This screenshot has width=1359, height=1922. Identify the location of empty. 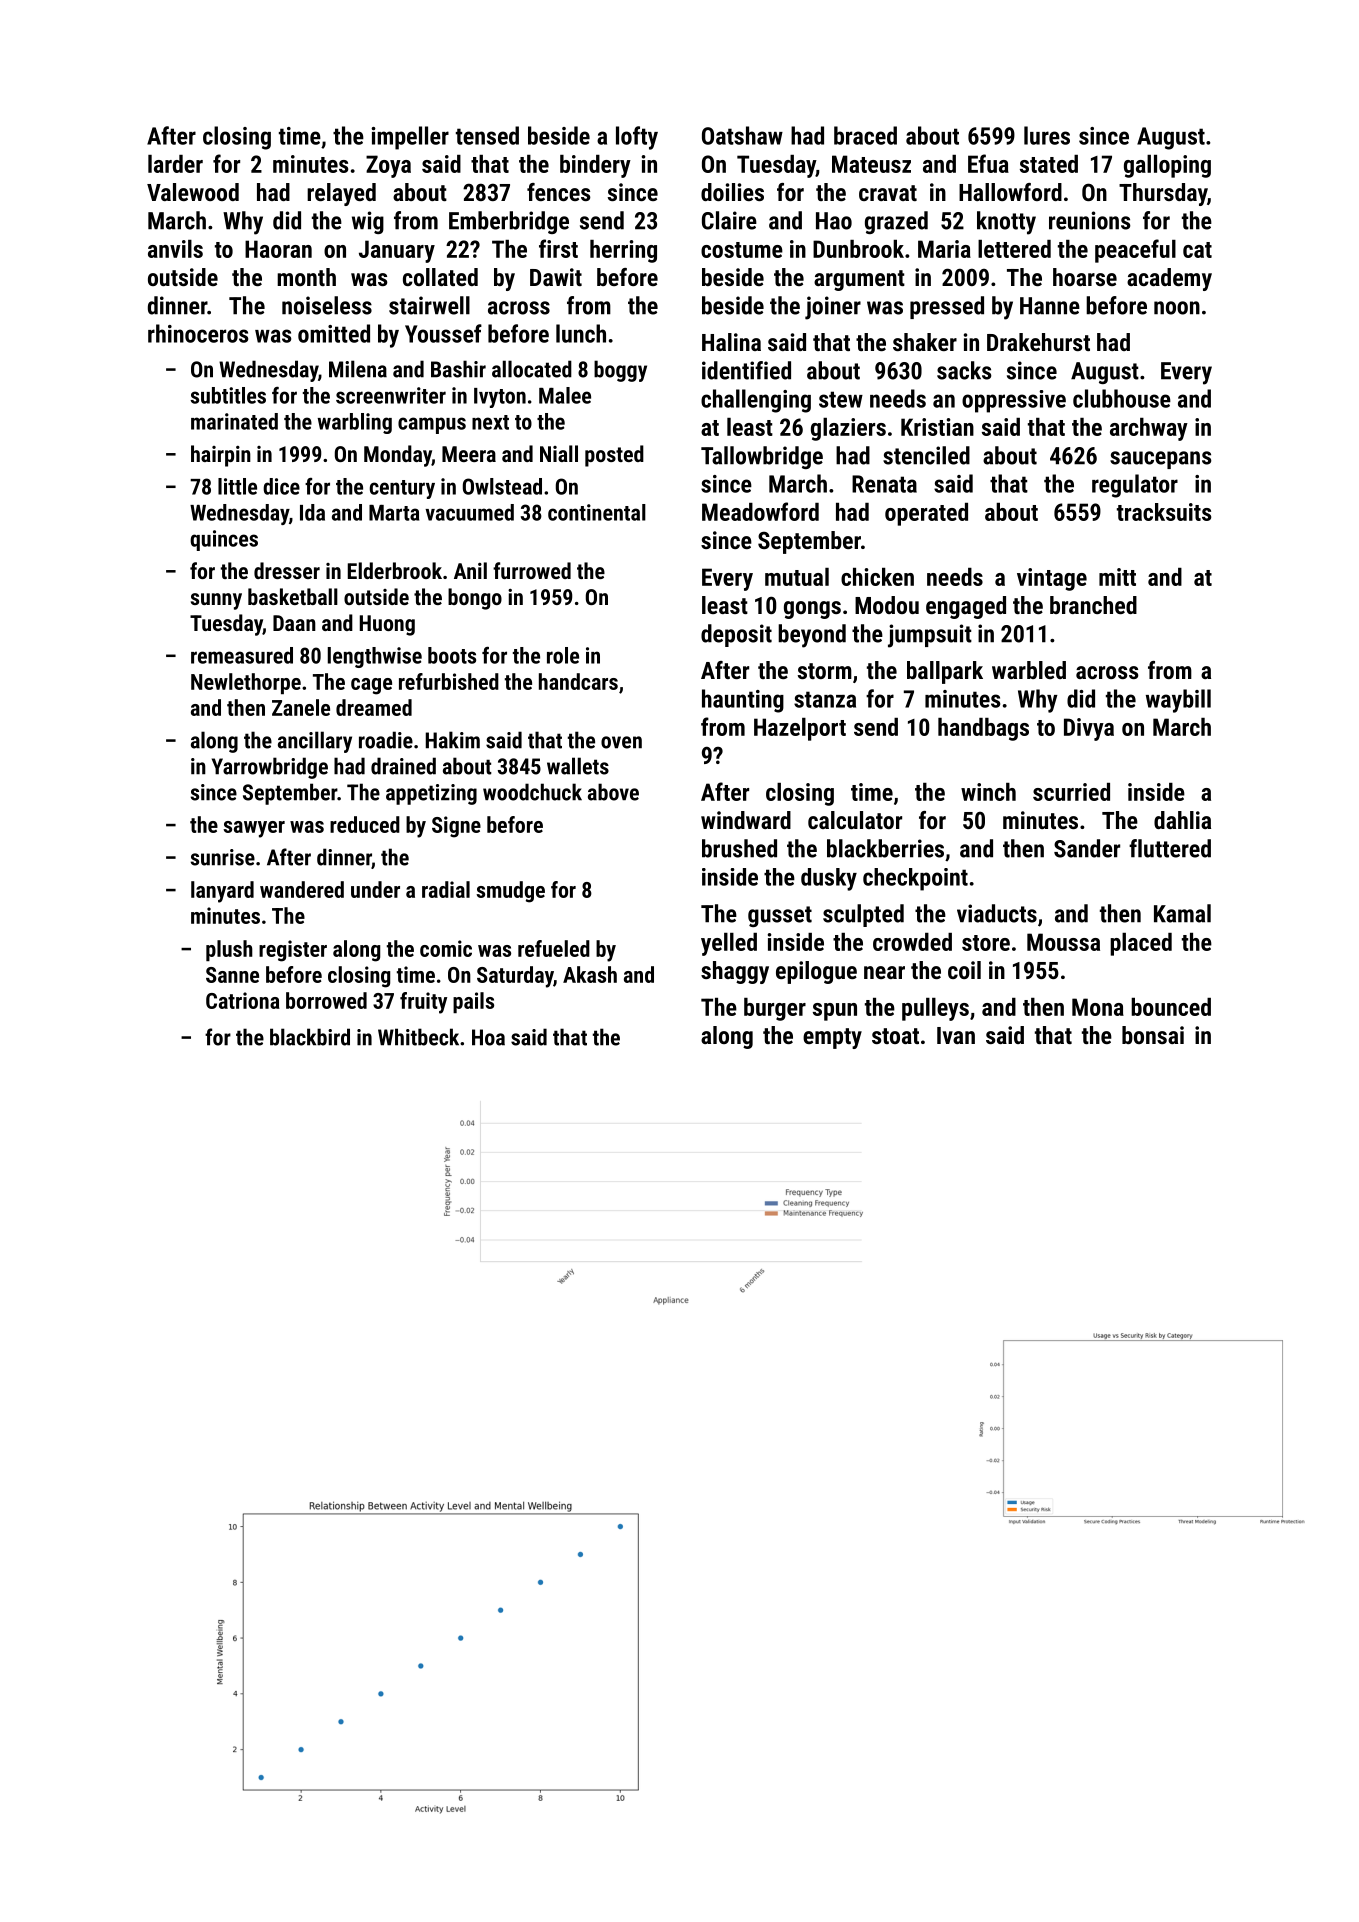
(832, 1038).
